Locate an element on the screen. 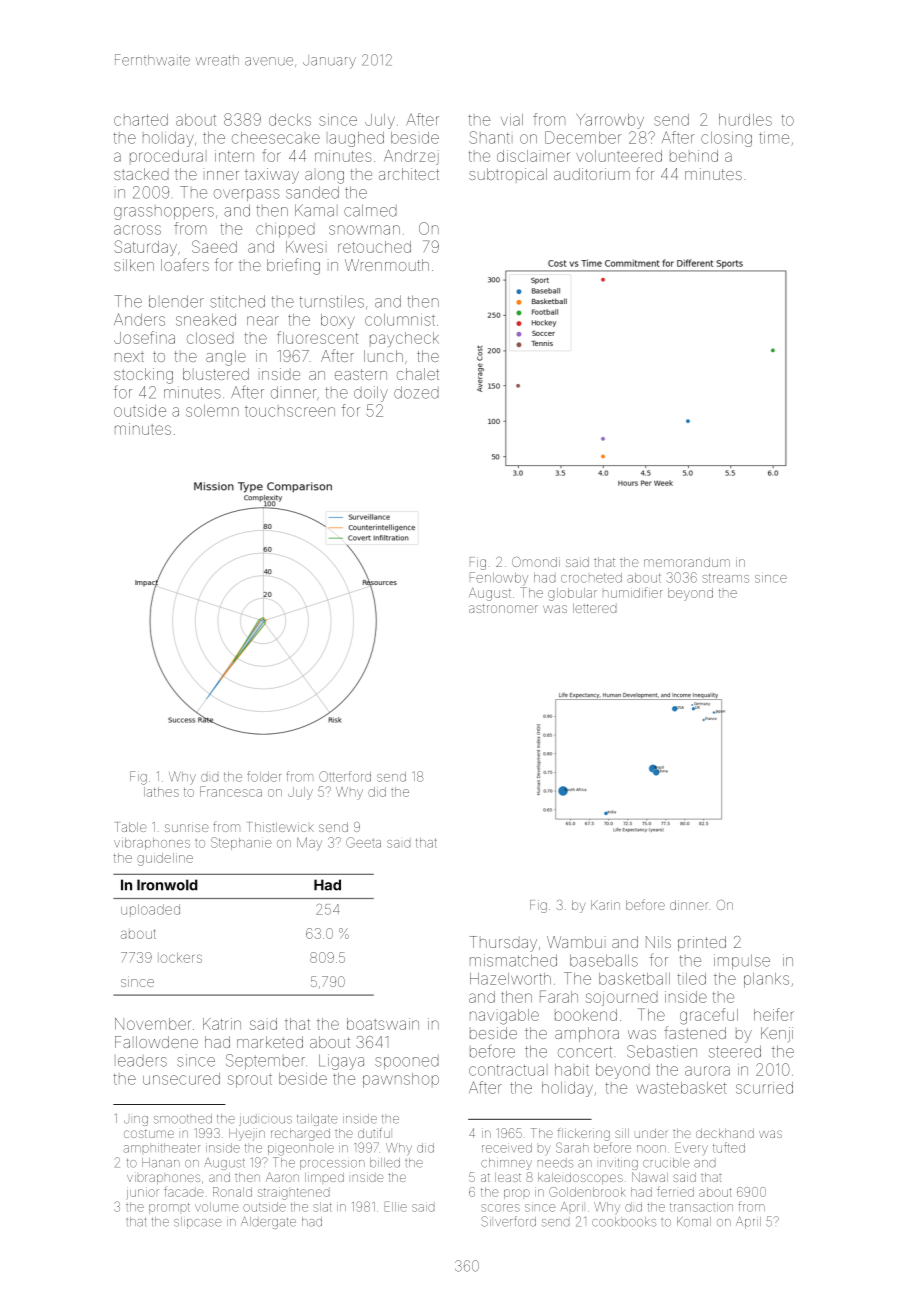  astronomer is located at coordinates (503, 608).
